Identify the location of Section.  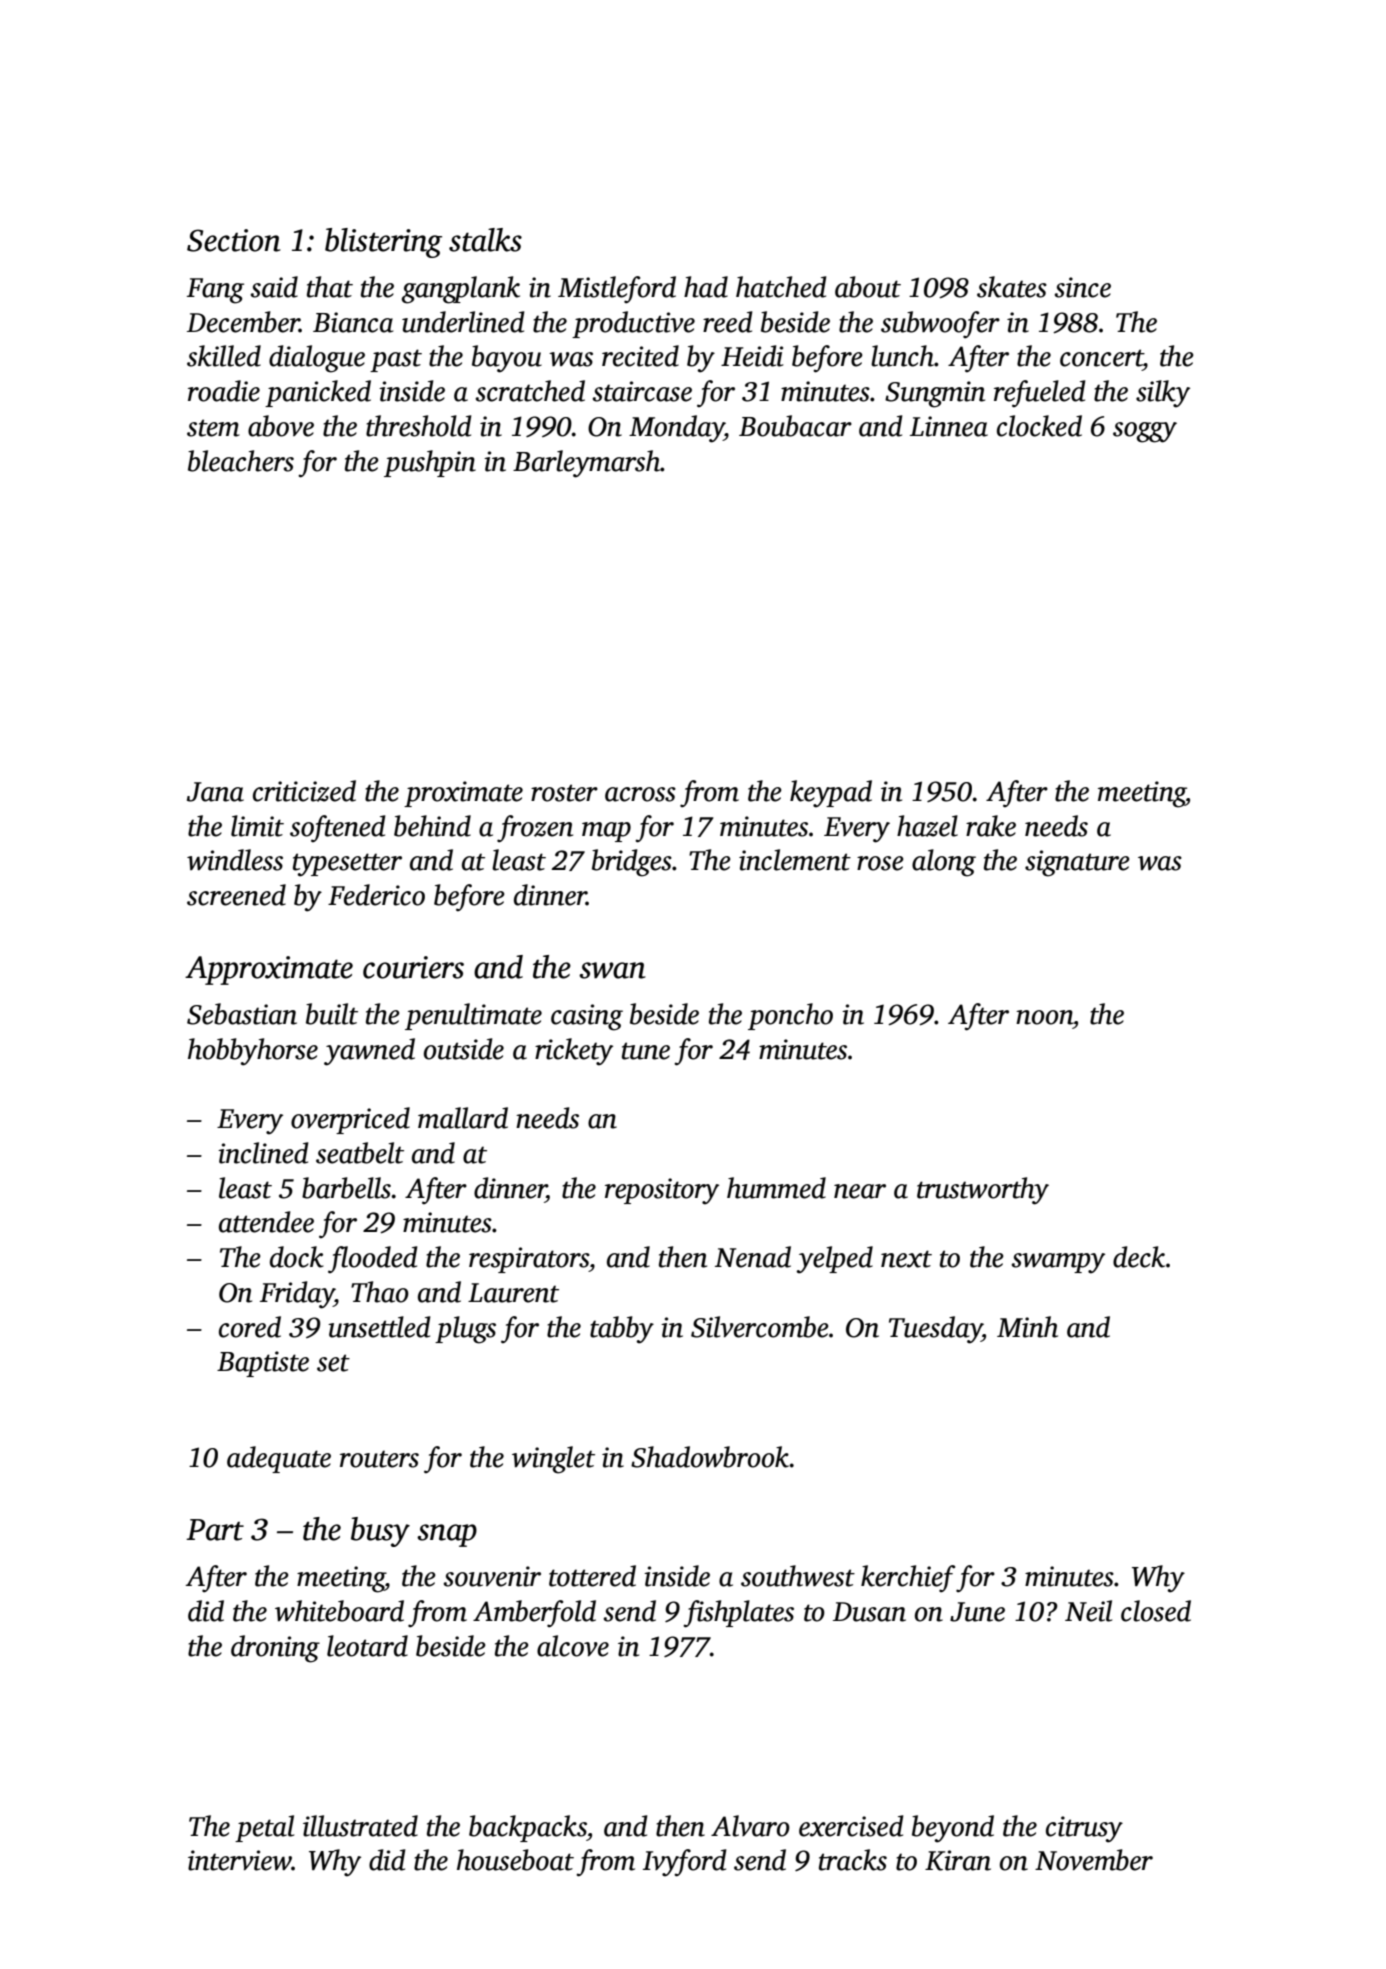
(234, 240).
